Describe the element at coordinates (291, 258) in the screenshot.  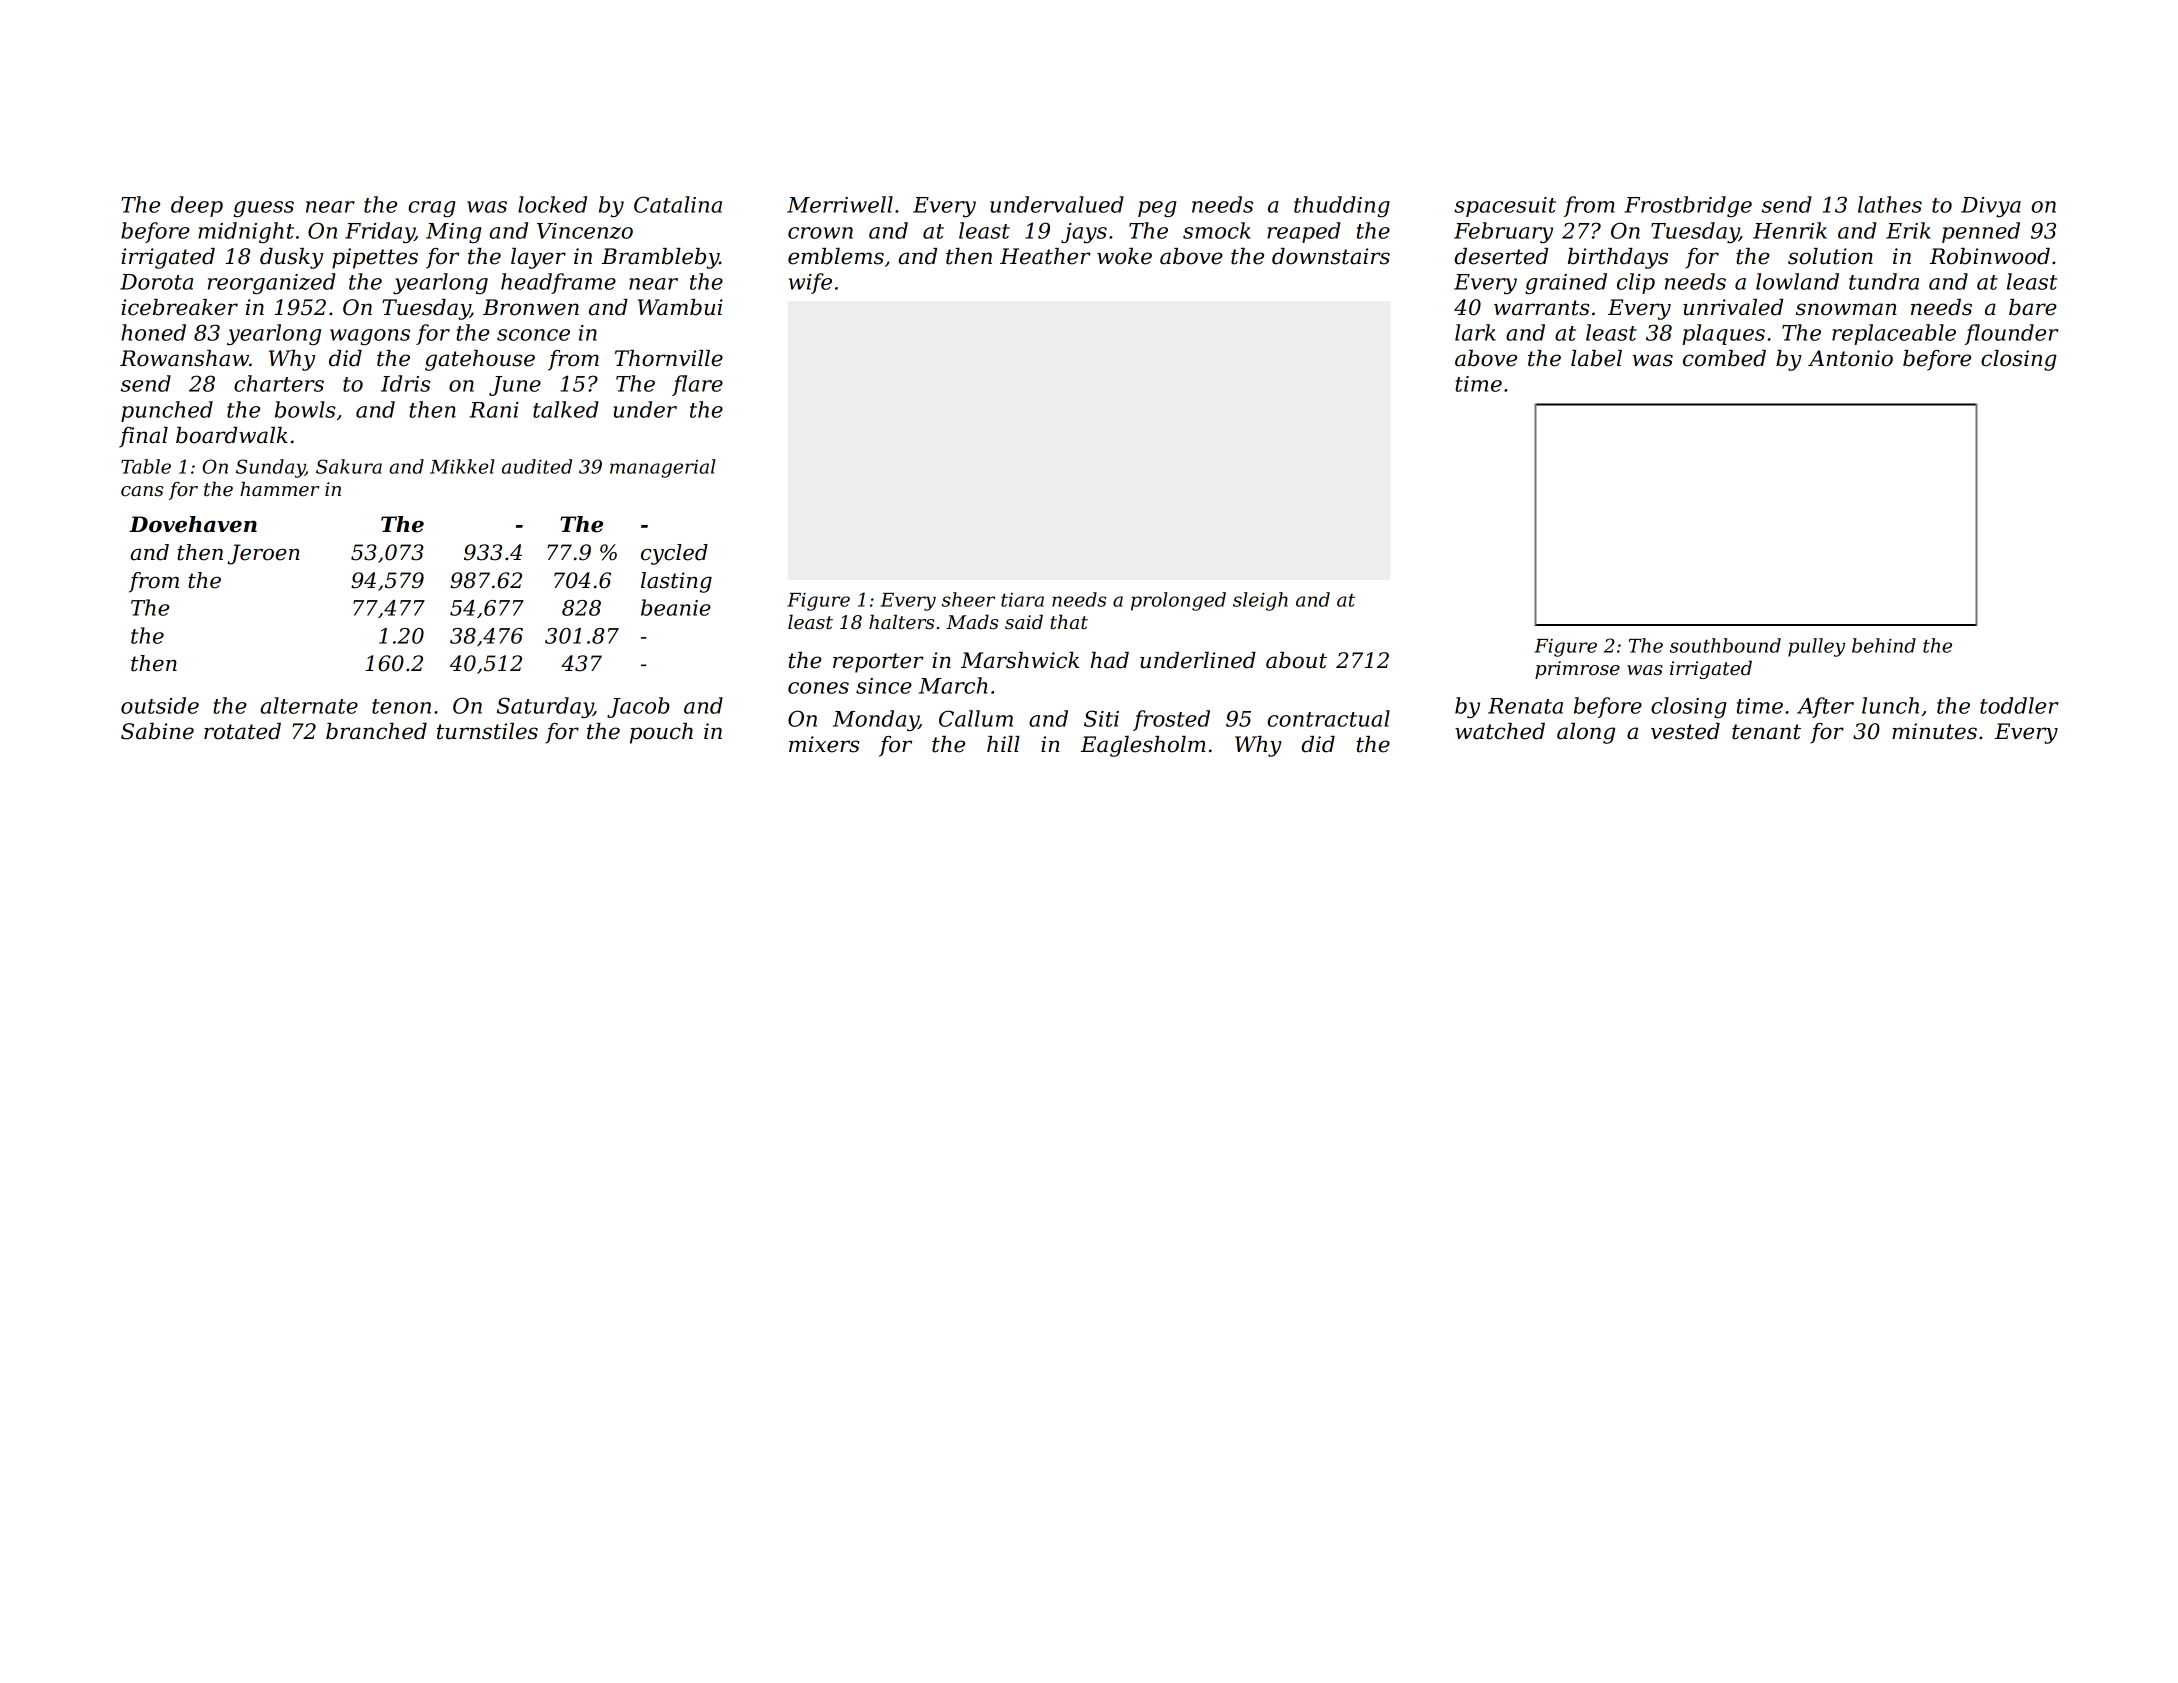
I see `dusky` at that location.
